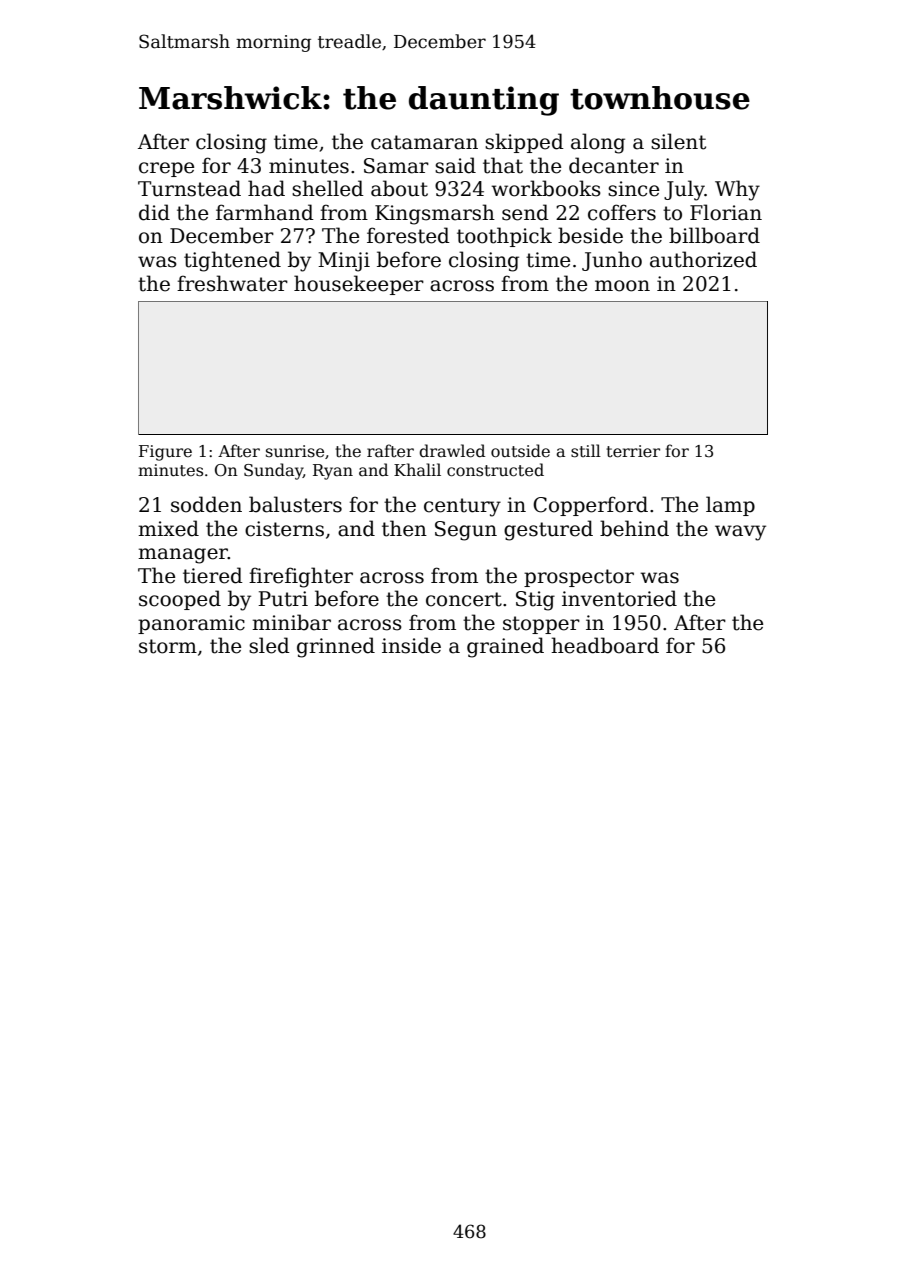 Image resolution: width=906 pixels, height=1287 pixels. I want to click on mixed, so click(168, 528).
